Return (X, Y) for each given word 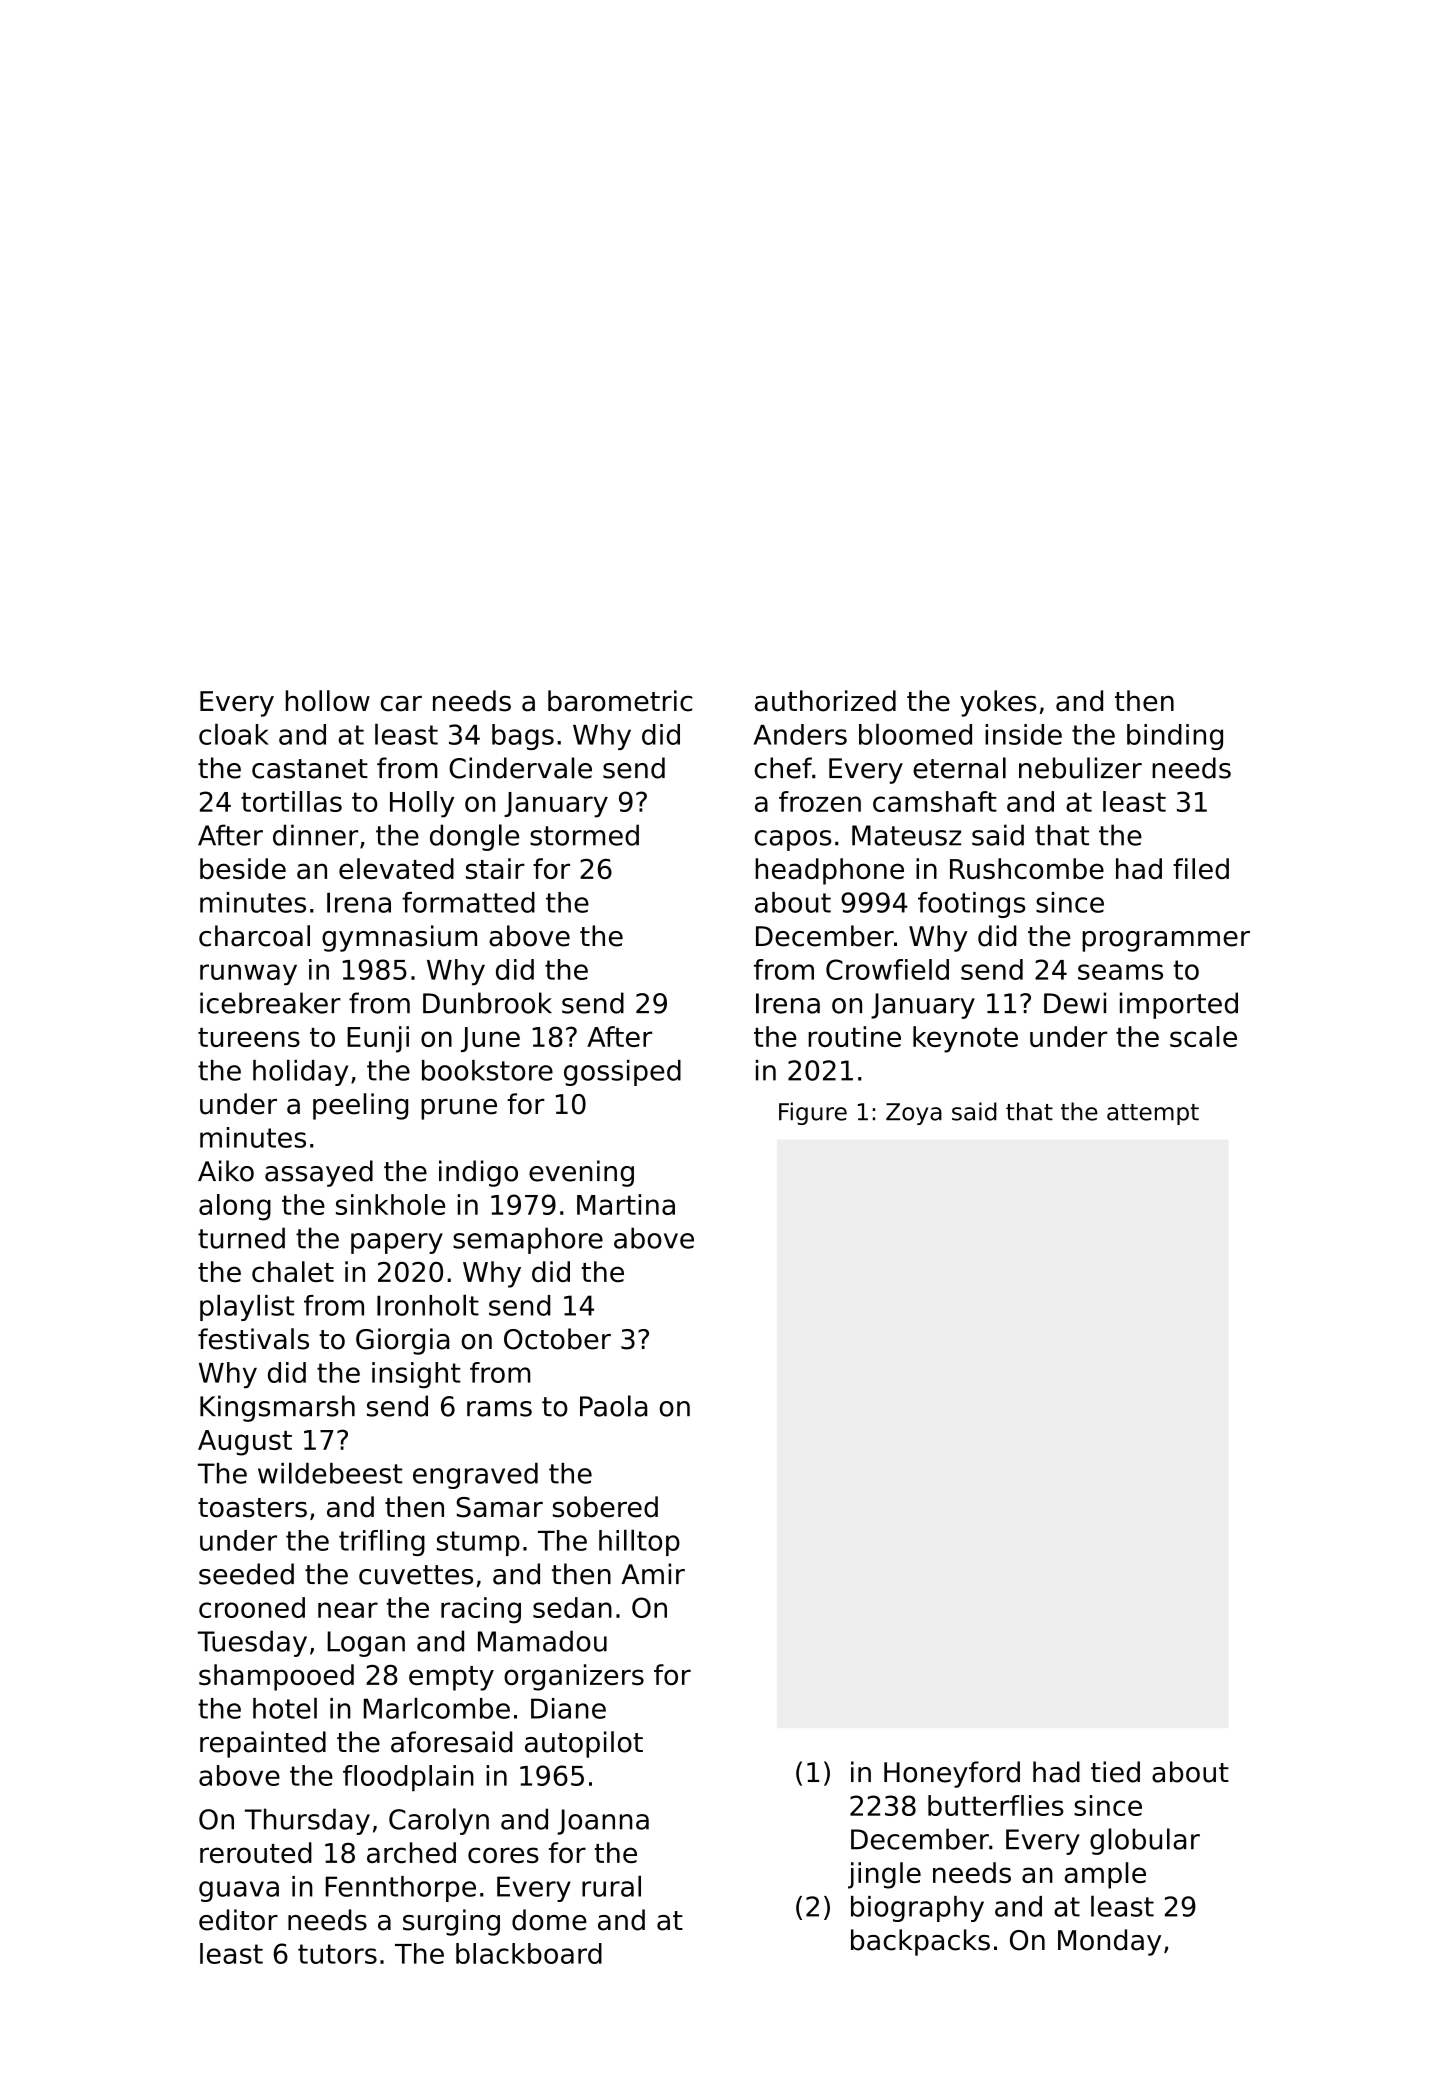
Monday (1109, 1942)
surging (451, 1922)
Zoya (914, 1114)
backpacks (920, 1942)
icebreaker (270, 1003)
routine (854, 1036)
